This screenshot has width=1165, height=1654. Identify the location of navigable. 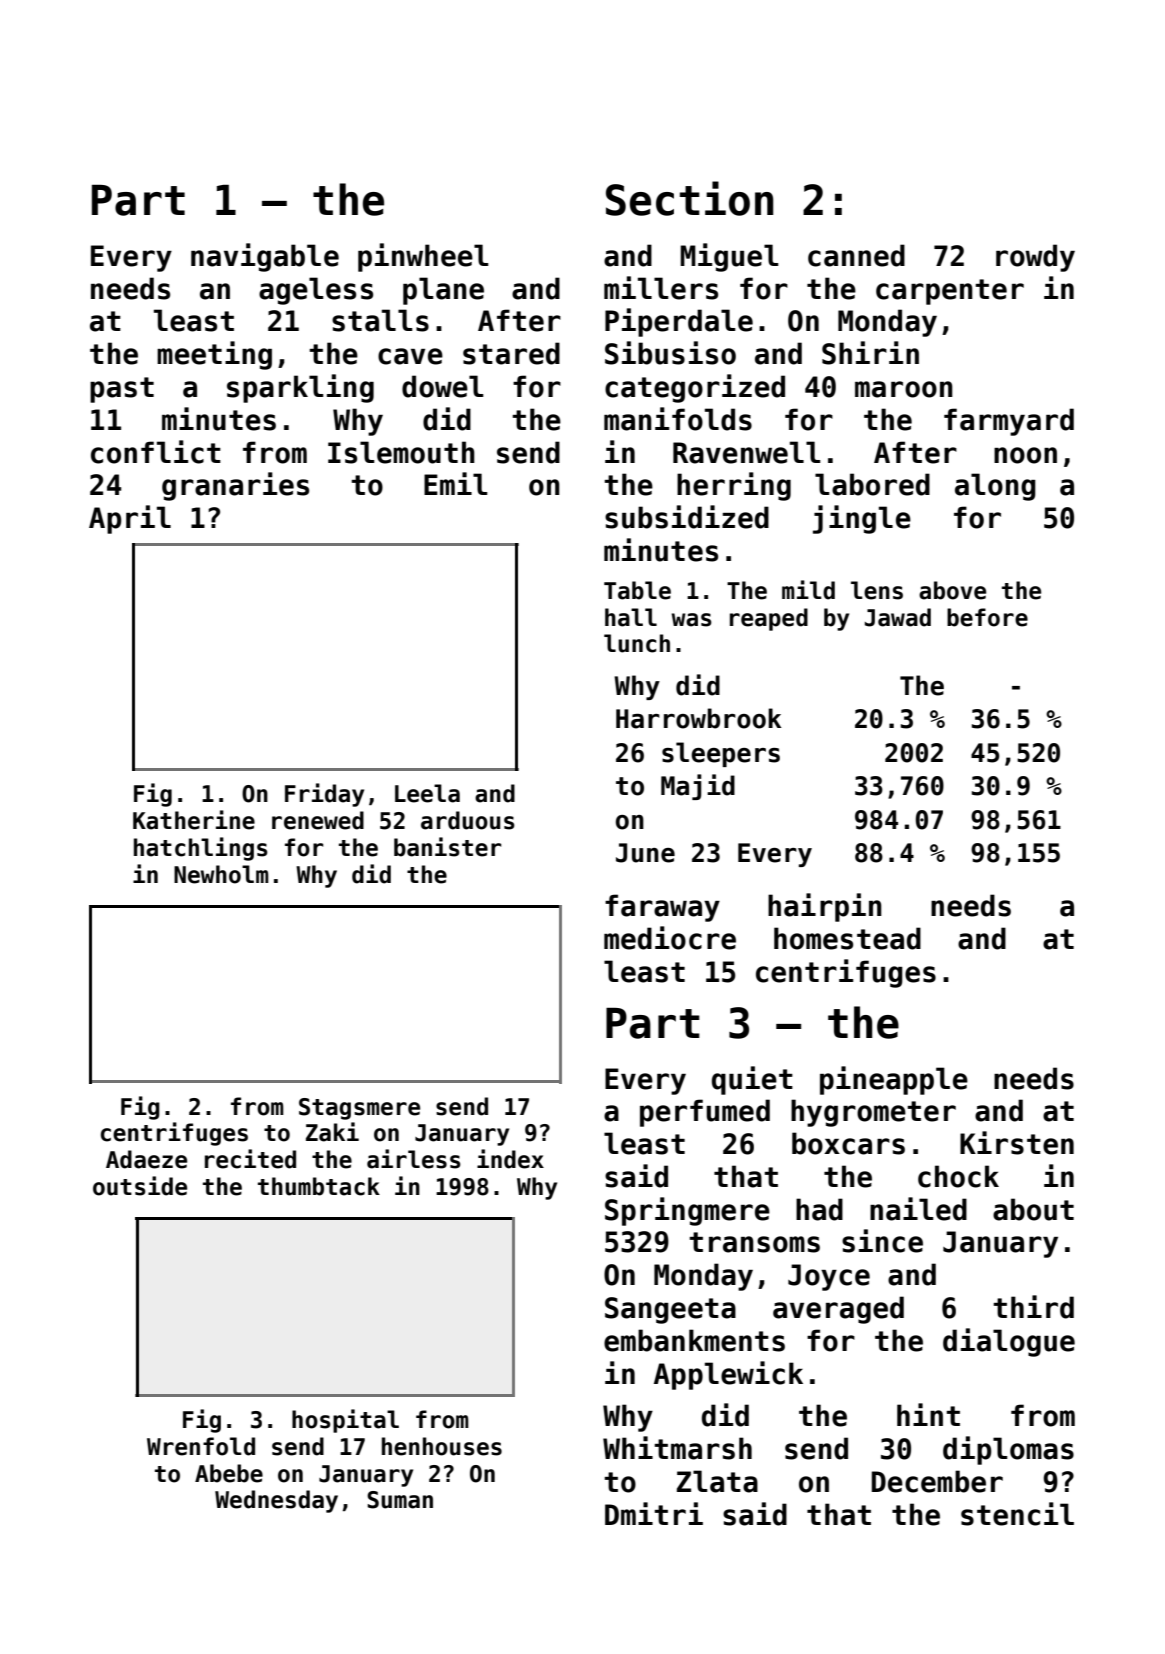
(265, 257).
